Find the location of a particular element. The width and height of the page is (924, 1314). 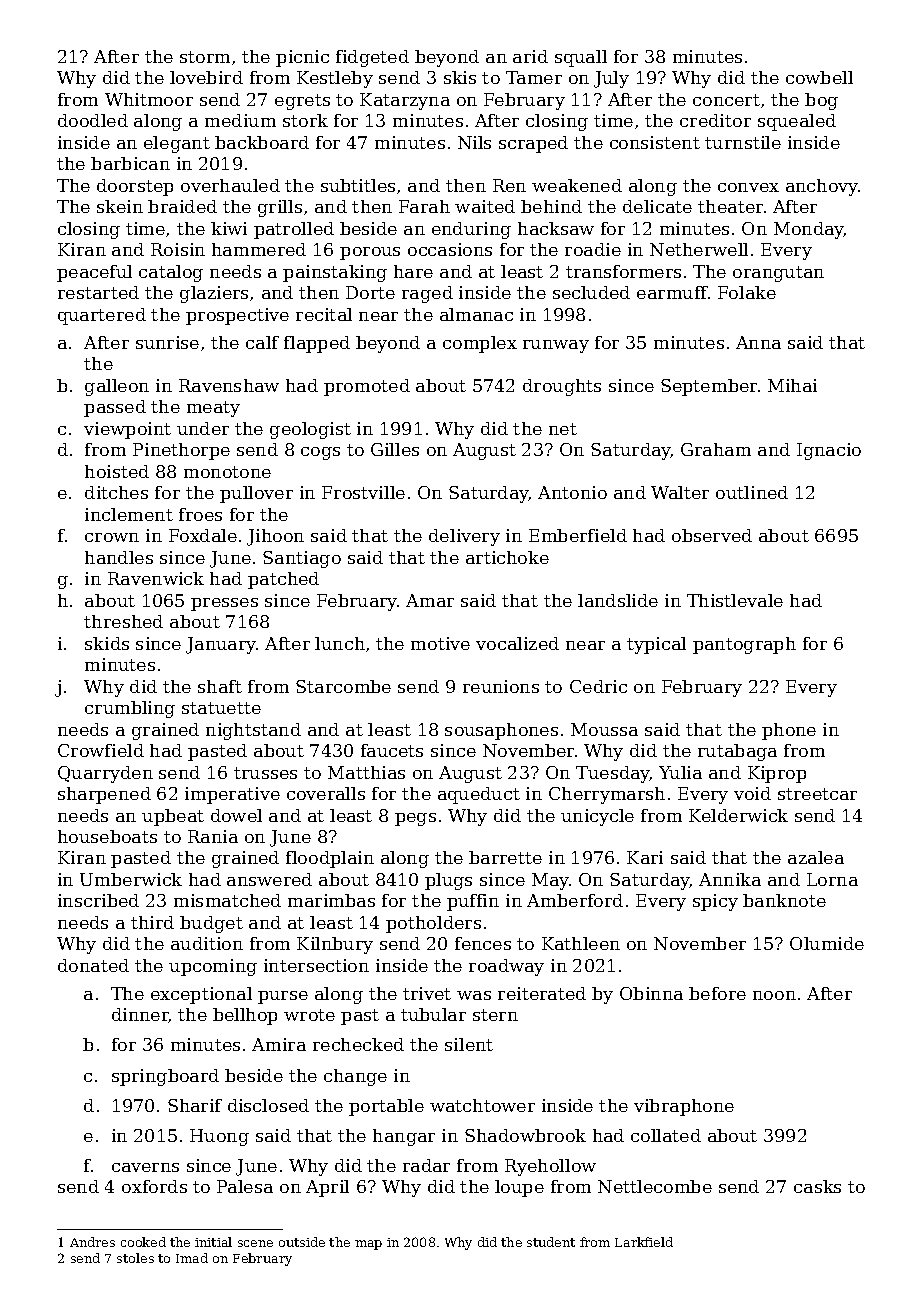

skids is located at coordinates (107, 643).
